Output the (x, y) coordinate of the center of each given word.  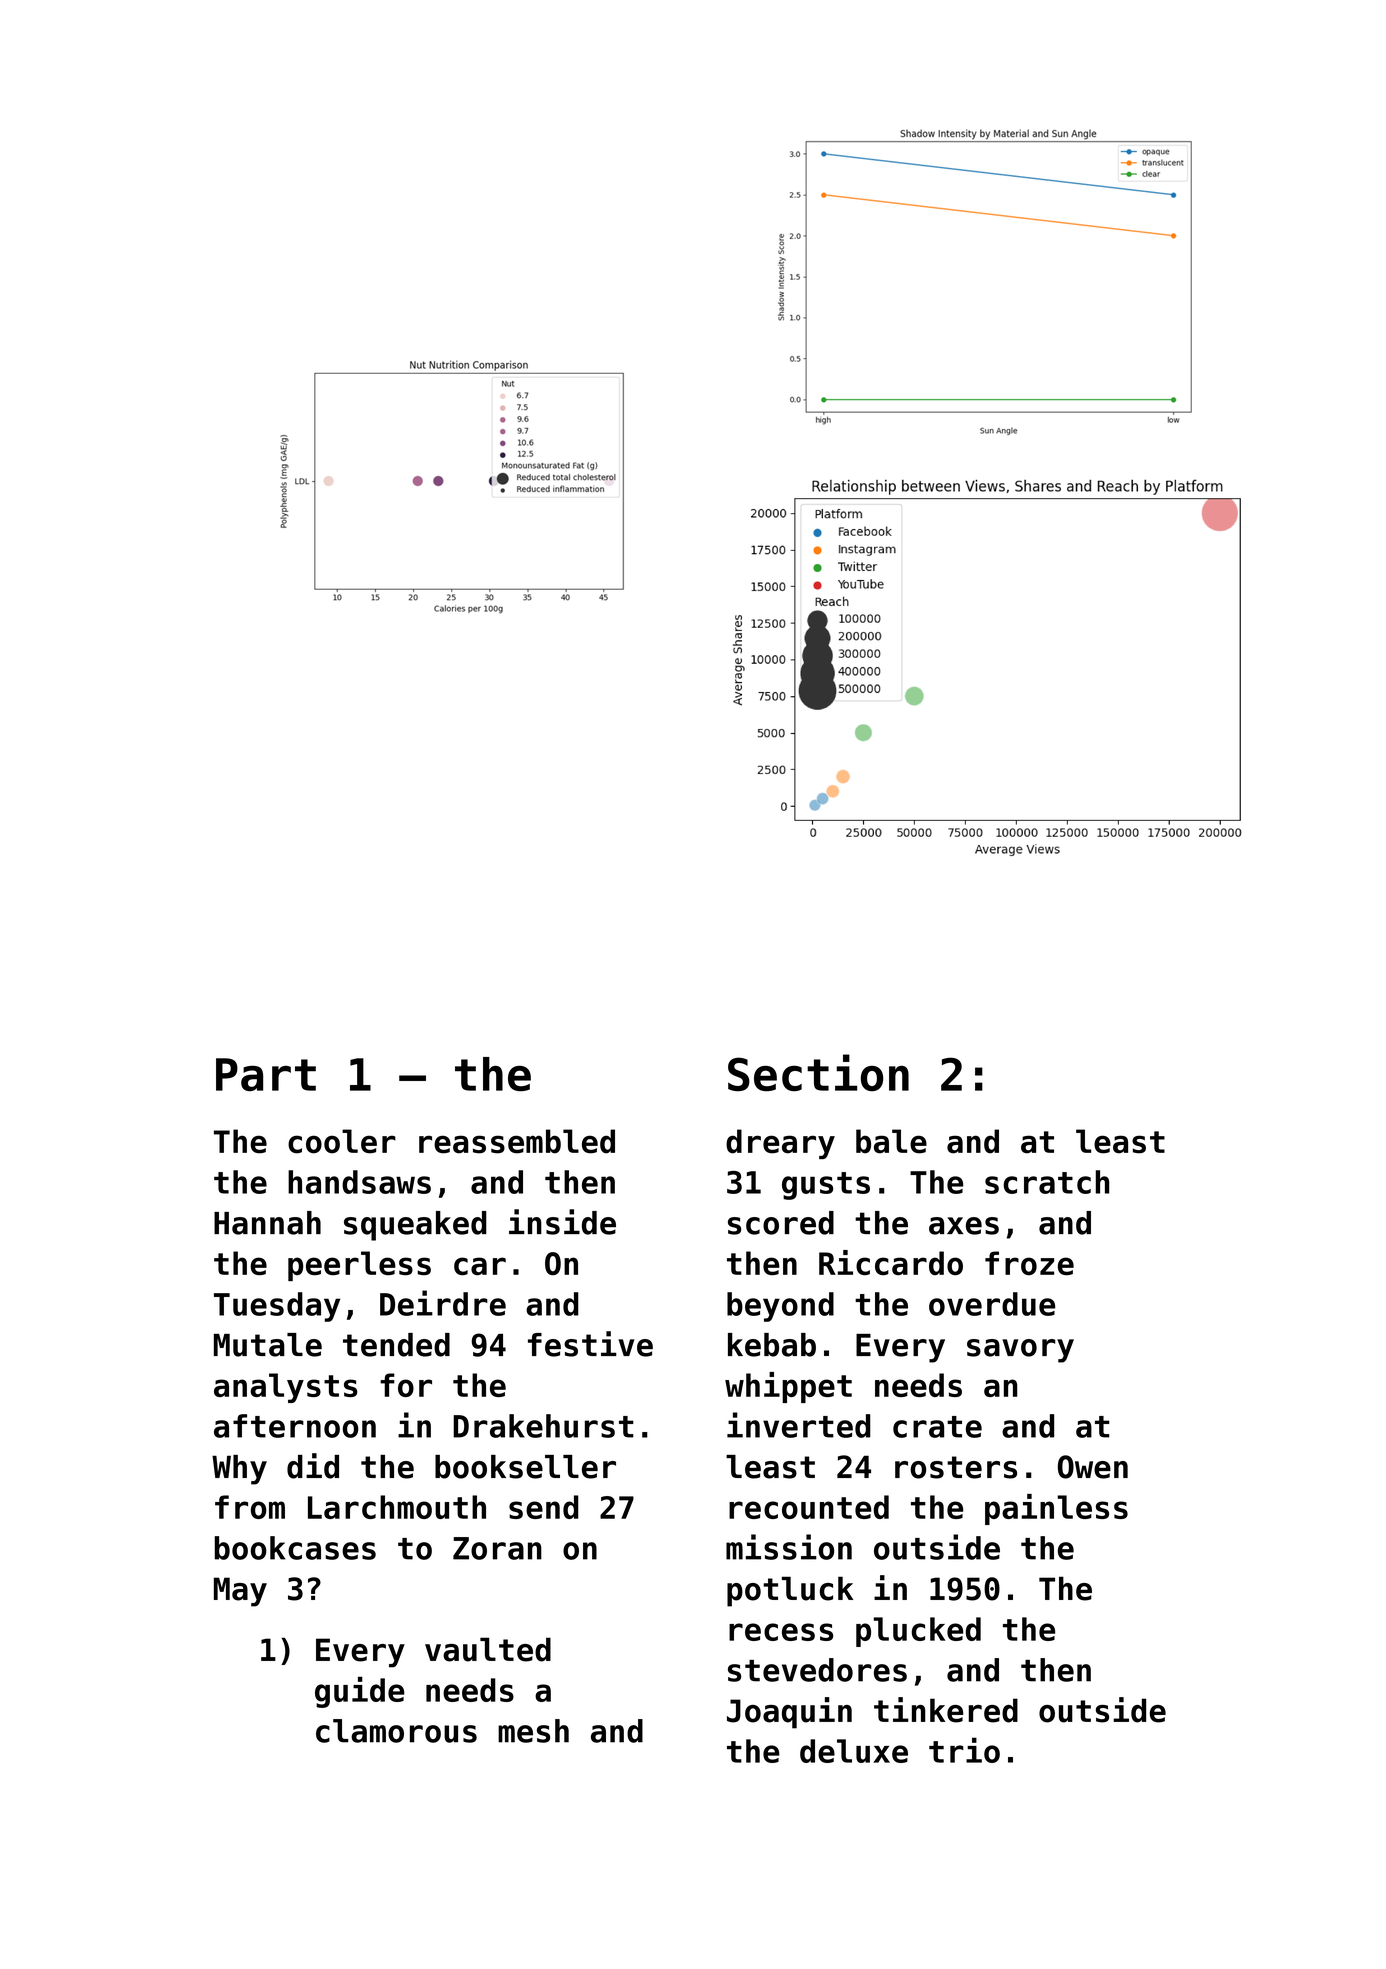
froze (1029, 1263)
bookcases (295, 1548)
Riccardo (891, 1262)
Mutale (268, 1345)
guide (360, 1692)
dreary (780, 1144)
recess (781, 1632)
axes (964, 1226)
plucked (918, 1632)
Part (266, 1074)
